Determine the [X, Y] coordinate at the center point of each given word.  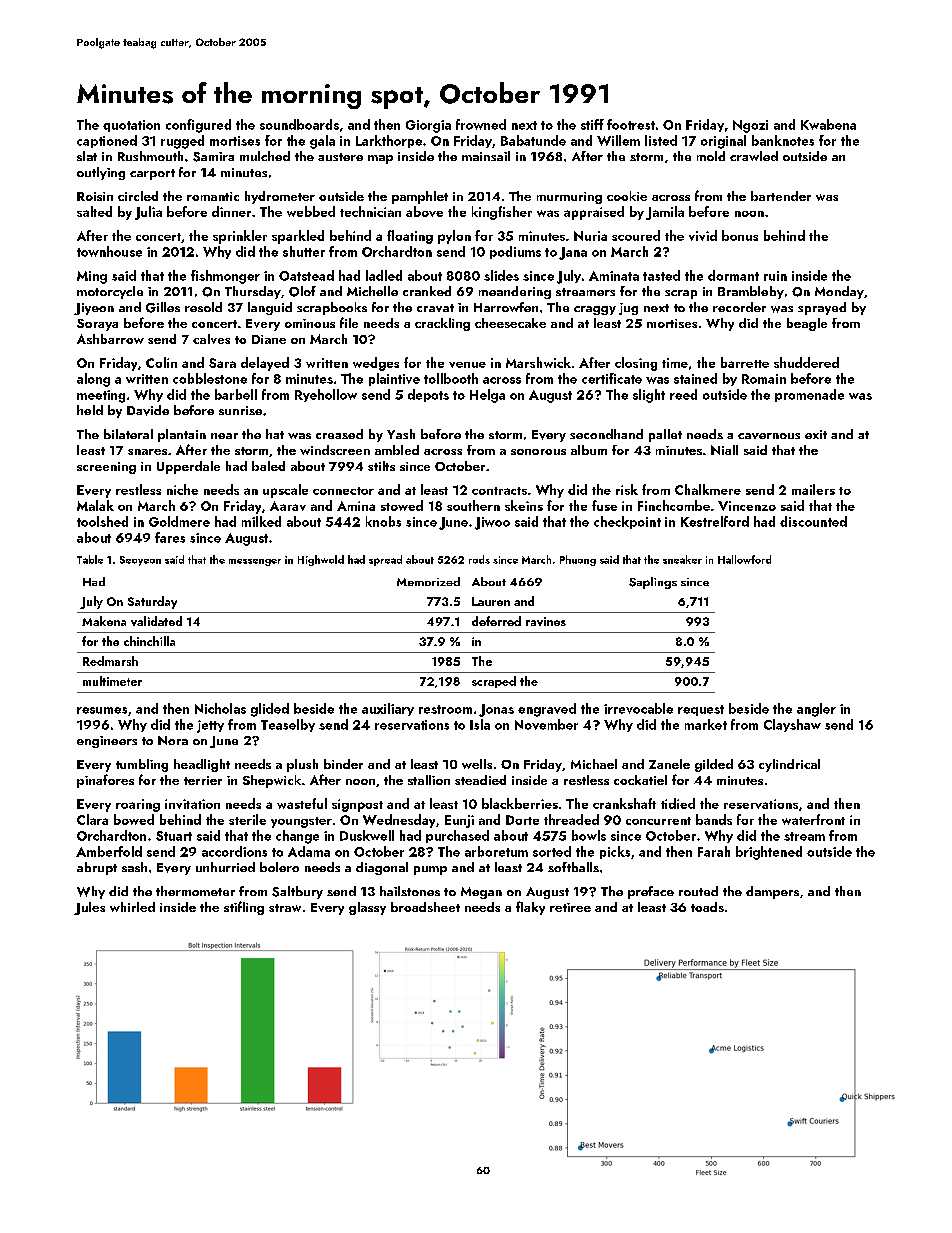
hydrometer [280, 197]
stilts [381, 466]
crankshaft [624, 803]
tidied [678, 803]
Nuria [590, 236]
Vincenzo [747, 506]
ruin [775, 276]
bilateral [128, 434]
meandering [515, 292]
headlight [202, 765]
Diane [269, 339]
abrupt [97, 868]
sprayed [822, 308]
